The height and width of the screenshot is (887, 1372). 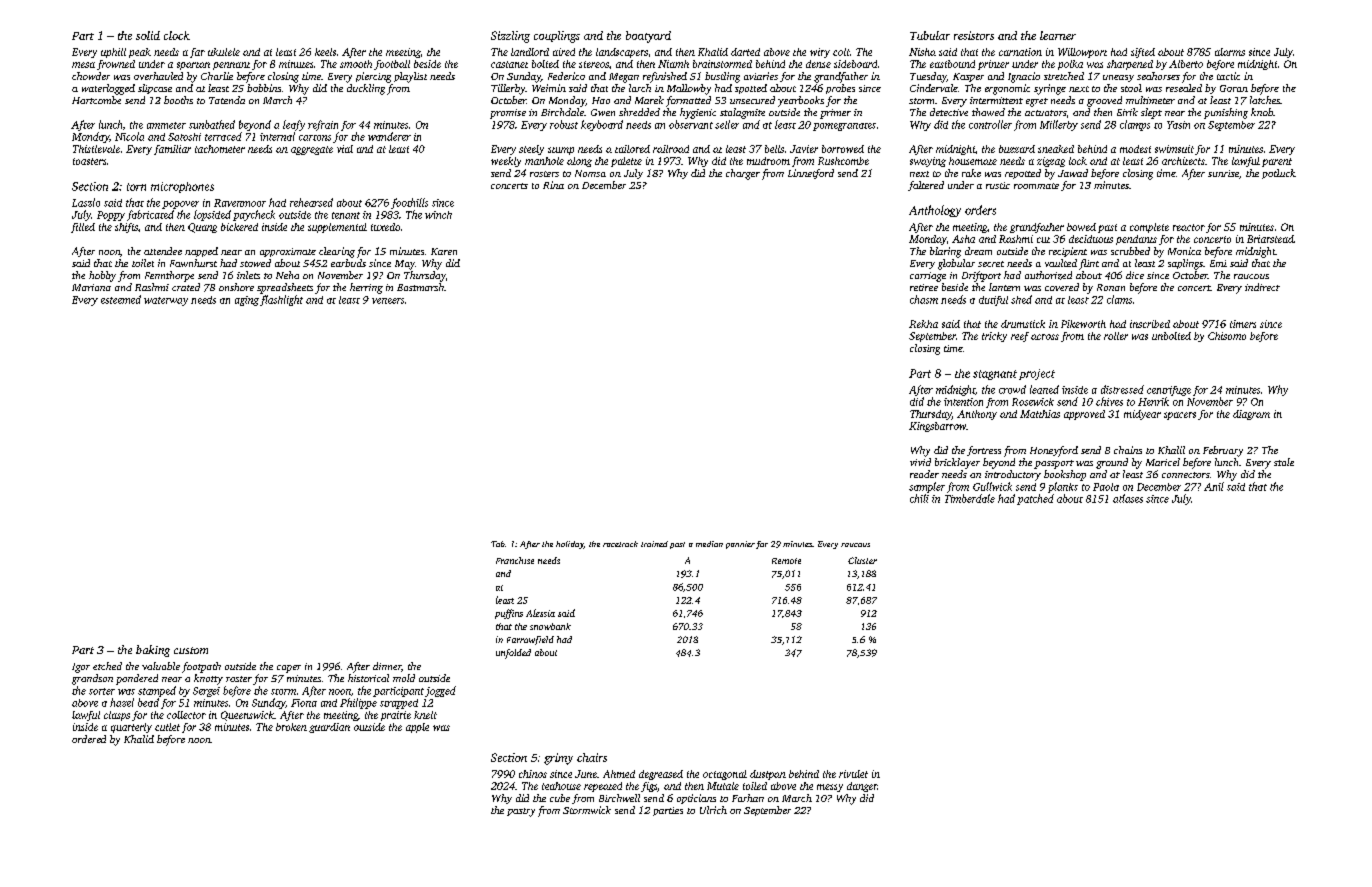 What do you see at coordinates (311, 202) in the screenshot?
I see `rehearsed` at bounding box center [311, 202].
